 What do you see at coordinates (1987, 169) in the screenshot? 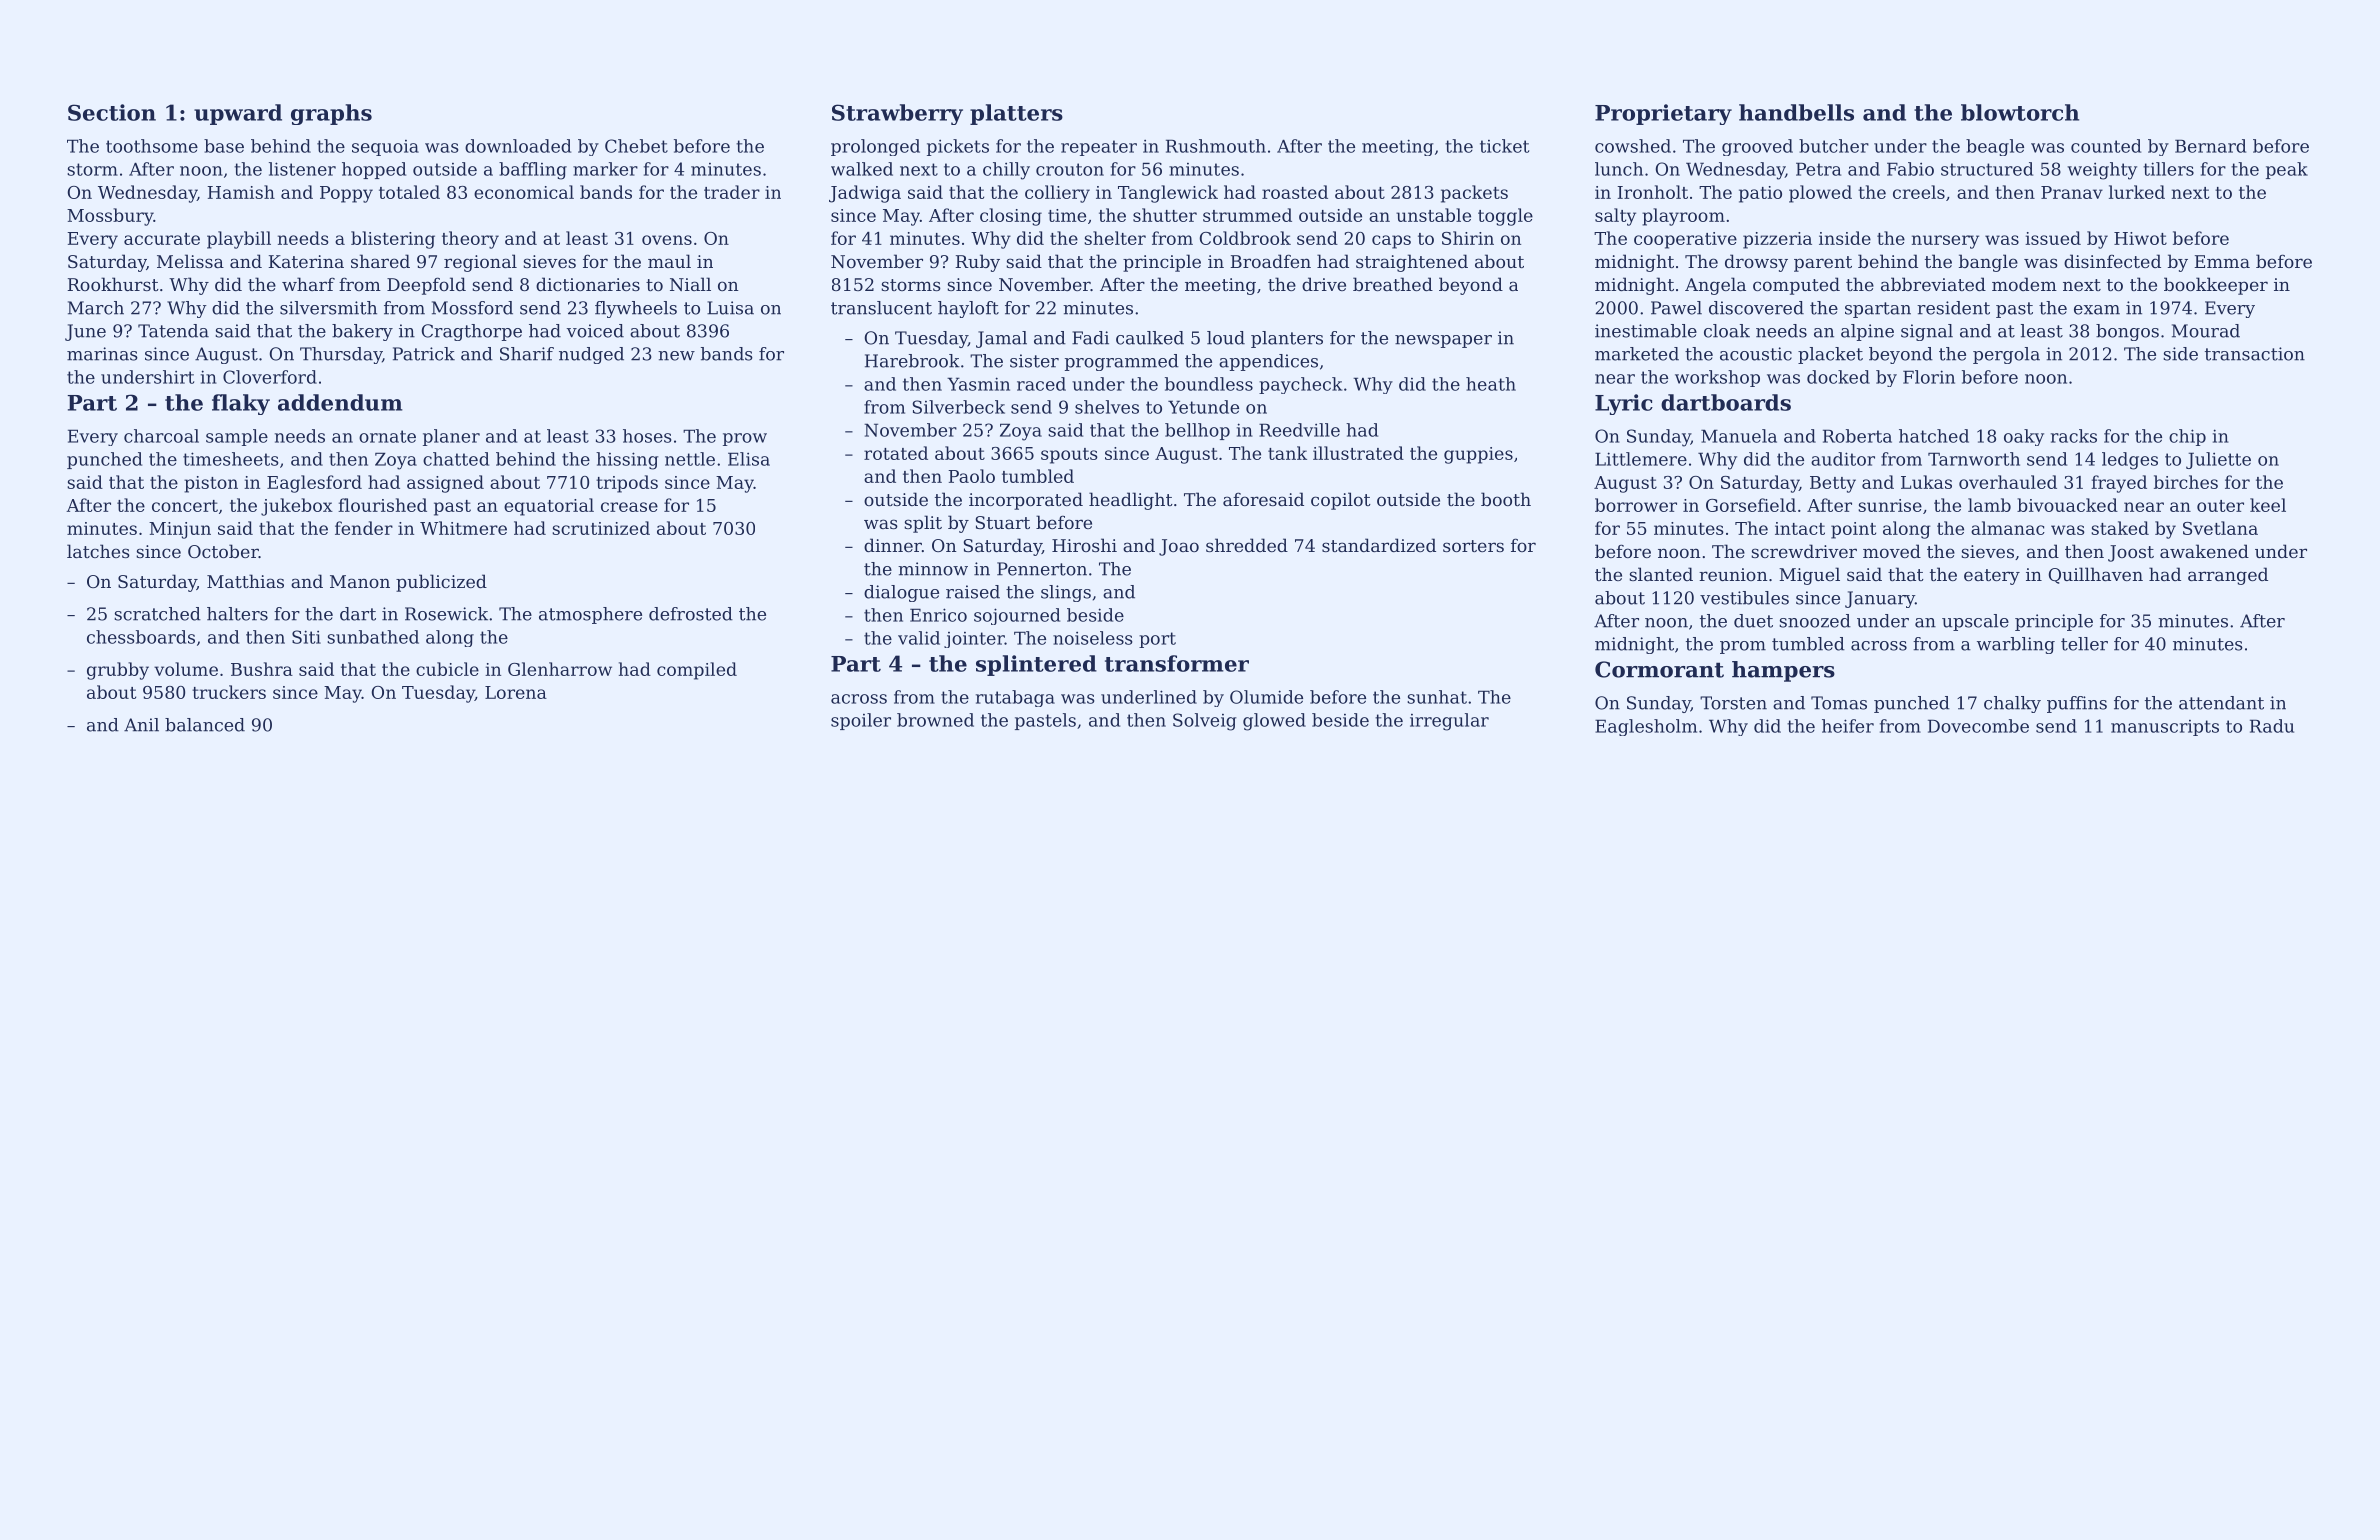
I see `structured` at bounding box center [1987, 169].
